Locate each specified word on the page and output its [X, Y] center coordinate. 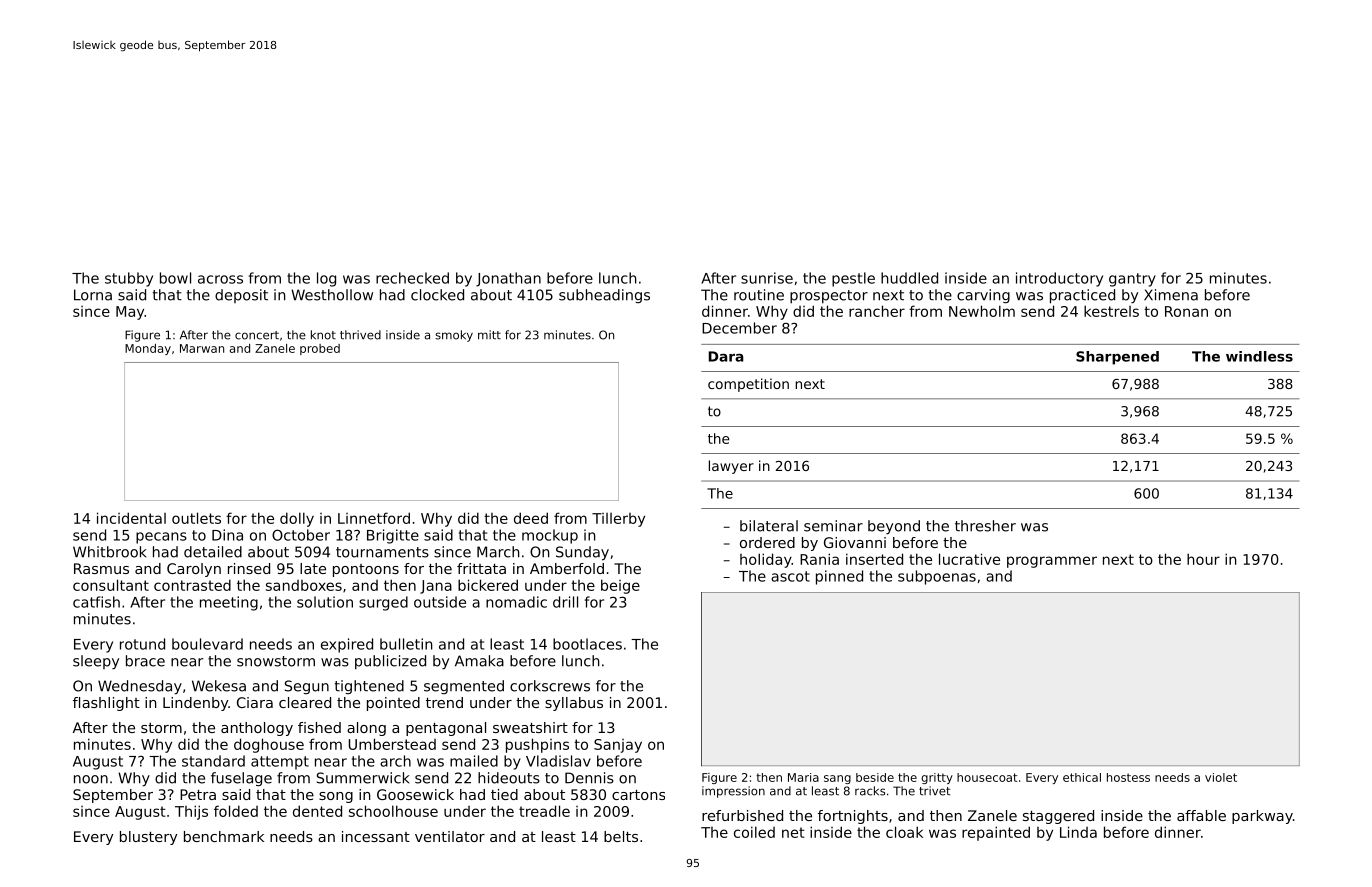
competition [748, 385]
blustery [148, 838]
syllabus [574, 704]
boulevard [207, 644]
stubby [129, 279]
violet [1221, 777]
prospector [829, 297]
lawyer [731, 467]
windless [1259, 356]
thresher [985, 526]
